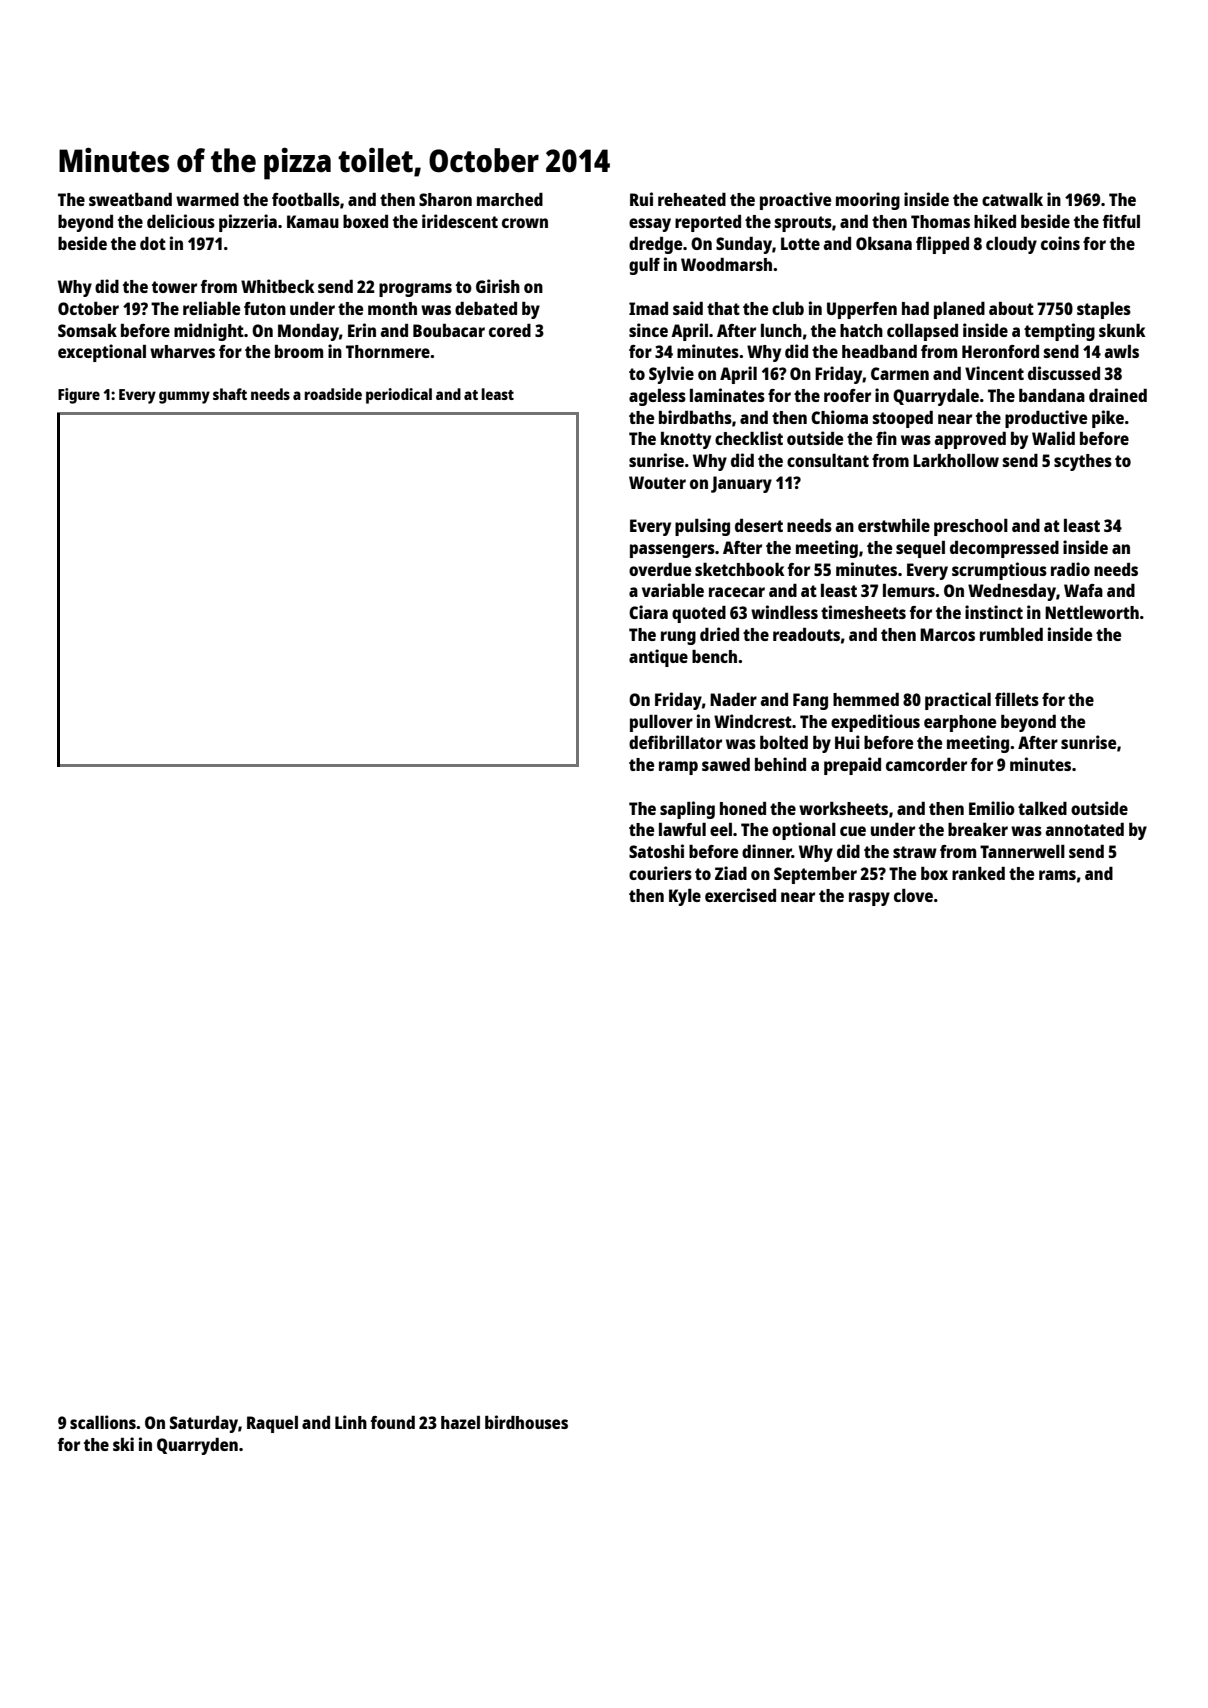  Describe the element at coordinates (103, 1422) in the screenshot. I see `scallions` at that location.
